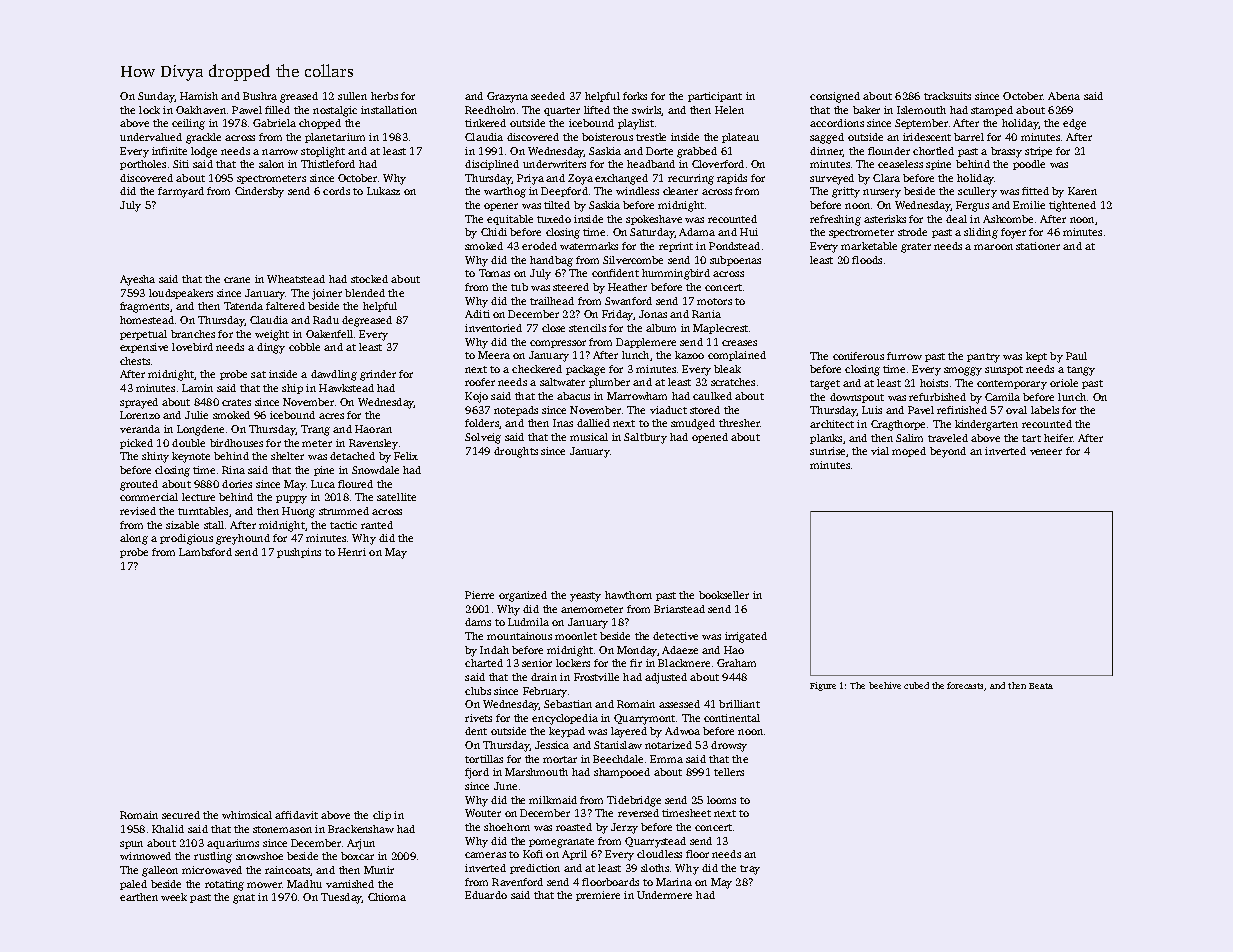  I want to click on Lambsford, so click(205, 552).
